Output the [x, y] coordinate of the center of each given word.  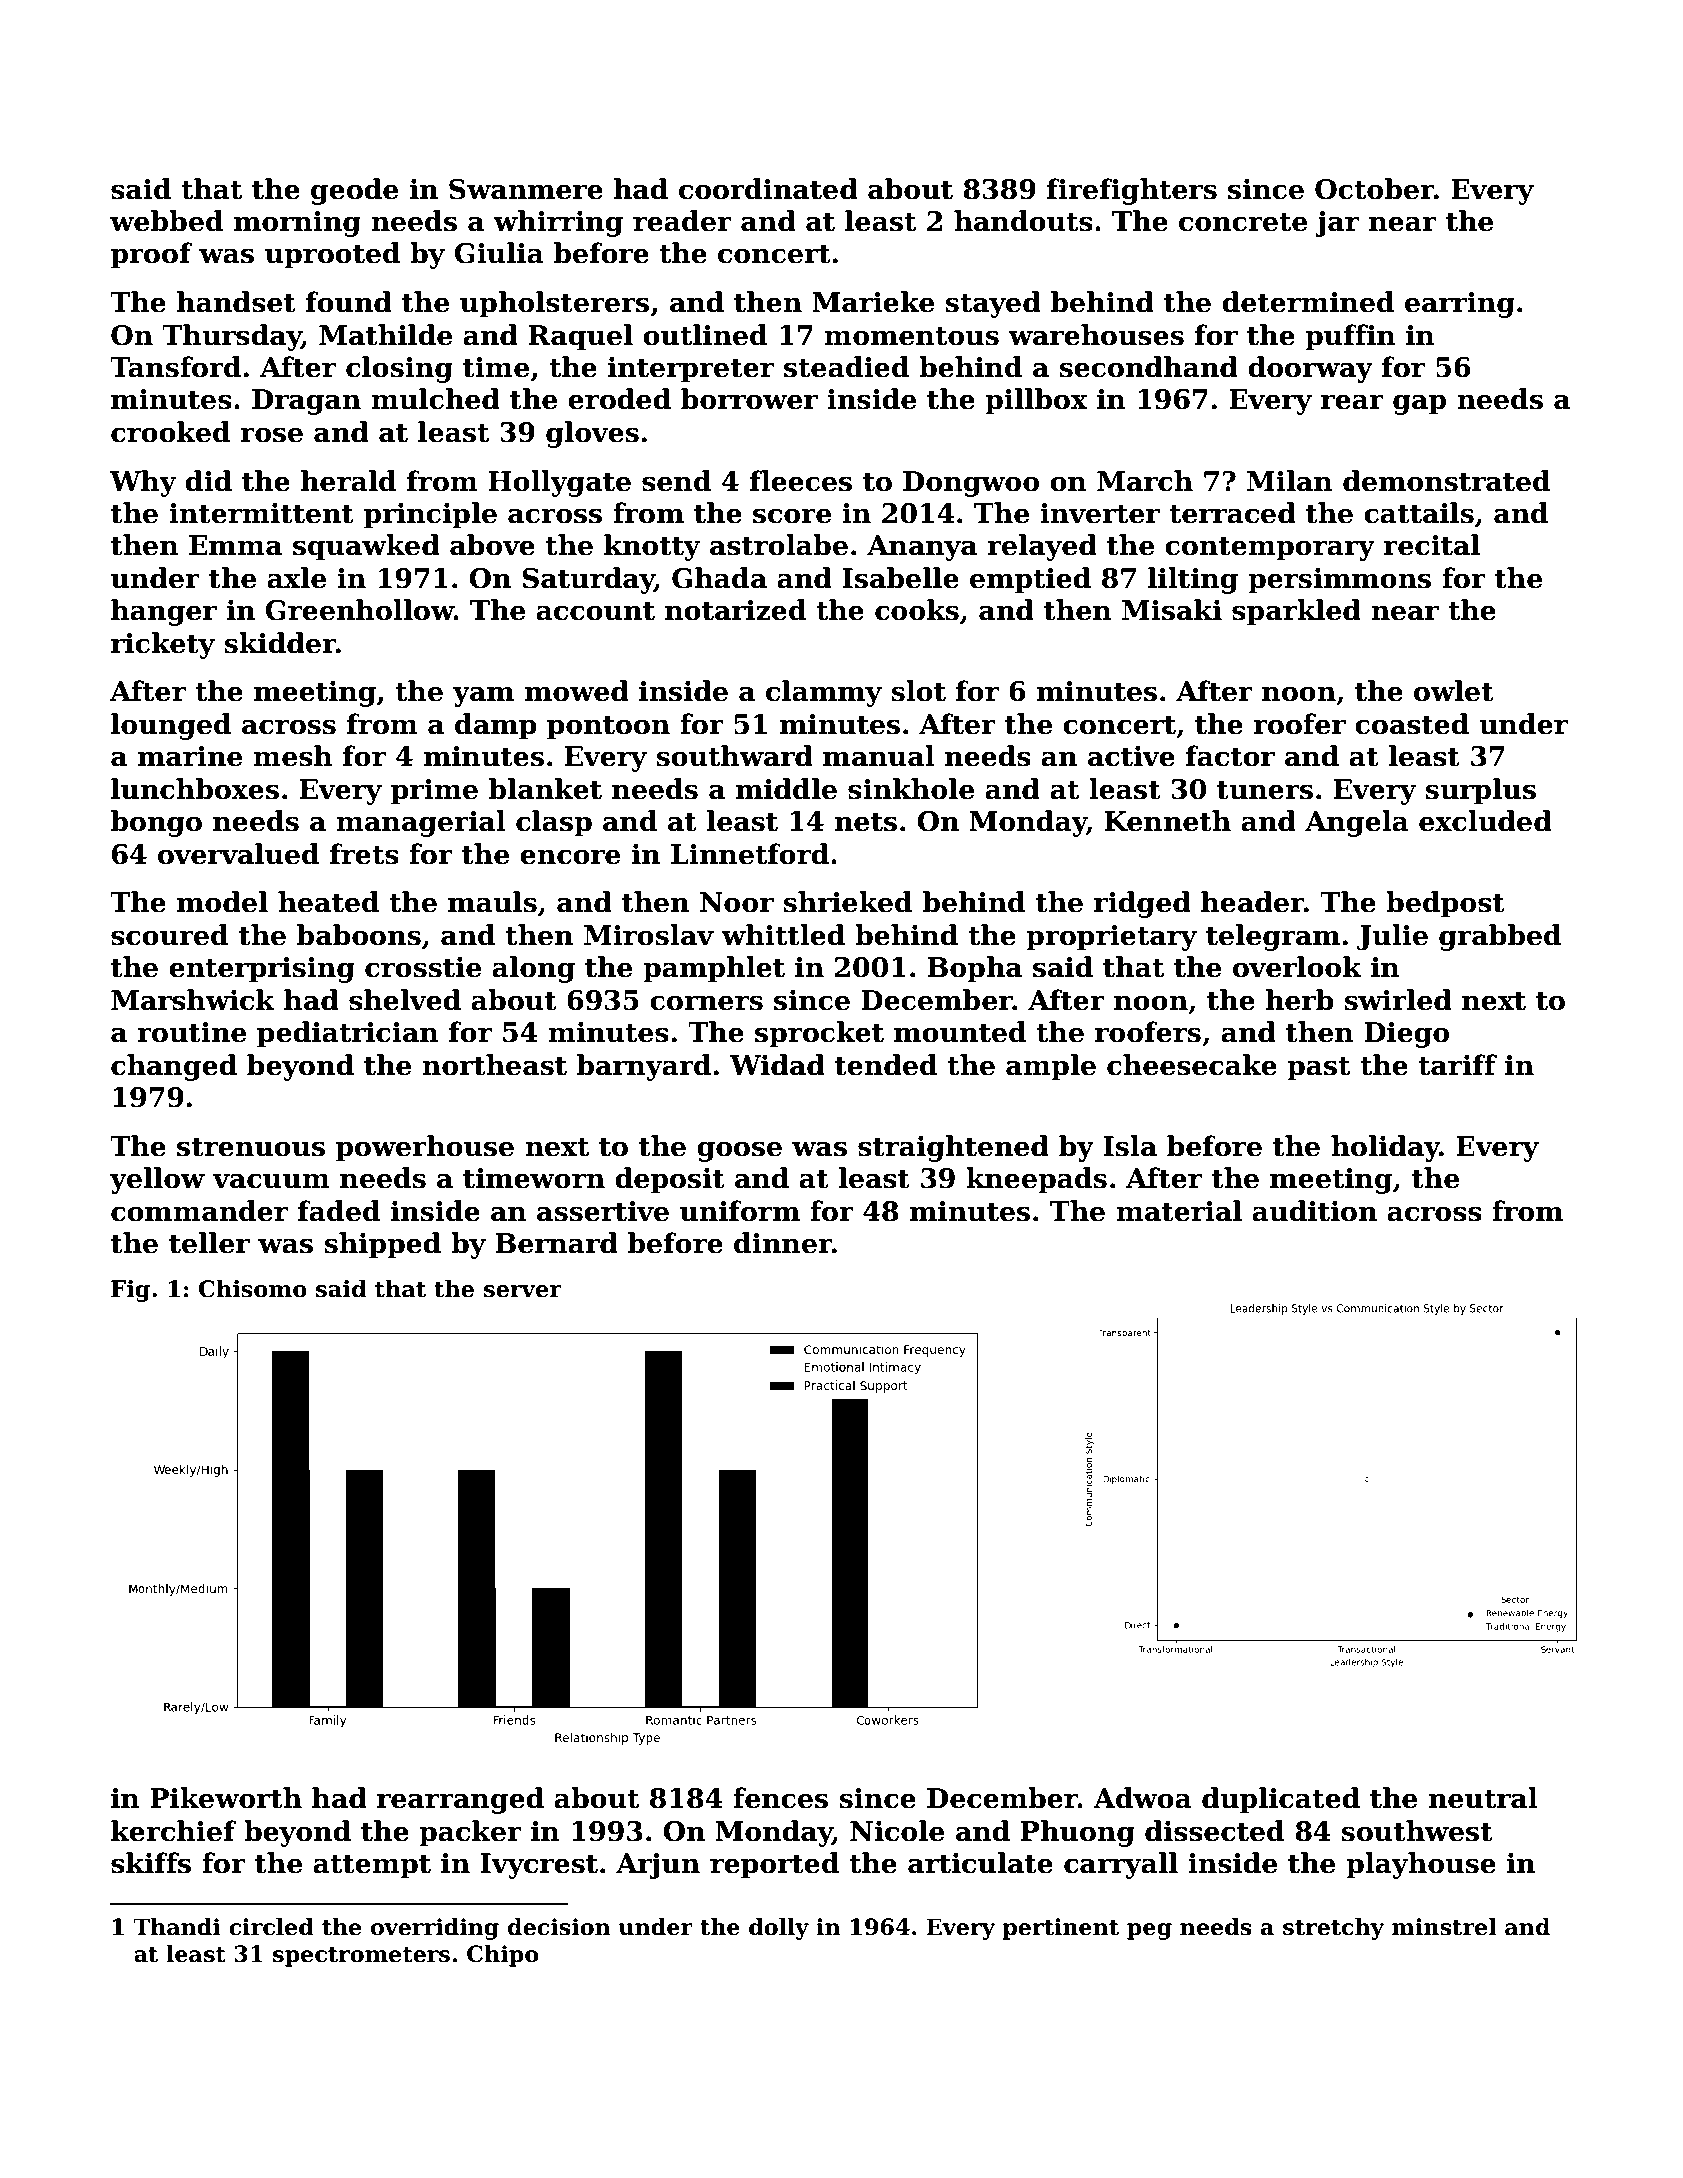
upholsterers [554, 304]
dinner [783, 1243]
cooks [917, 610]
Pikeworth [226, 1798]
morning [297, 224]
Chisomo [253, 1288]
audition [1314, 1211]
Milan [1290, 481]
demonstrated [1446, 481]
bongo [156, 823]
